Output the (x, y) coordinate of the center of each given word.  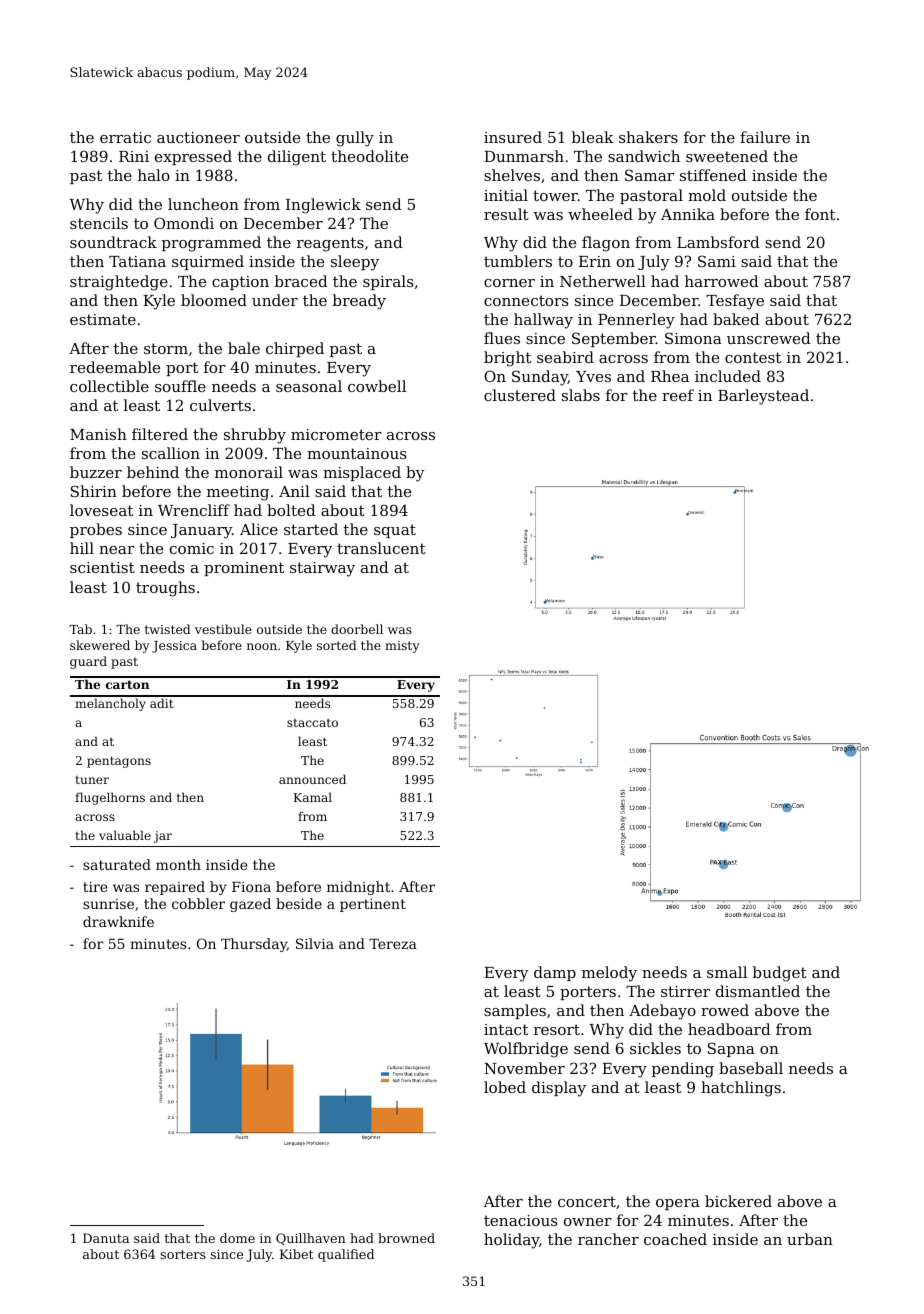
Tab (80, 629)
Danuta (106, 1238)
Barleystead (763, 397)
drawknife (118, 921)
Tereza (393, 943)
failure (765, 137)
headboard (729, 1029)
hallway (543, 321)
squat (395, 531)
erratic (125, 137)
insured (513, 137)
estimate (103, 319)
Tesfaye (735, 302)
